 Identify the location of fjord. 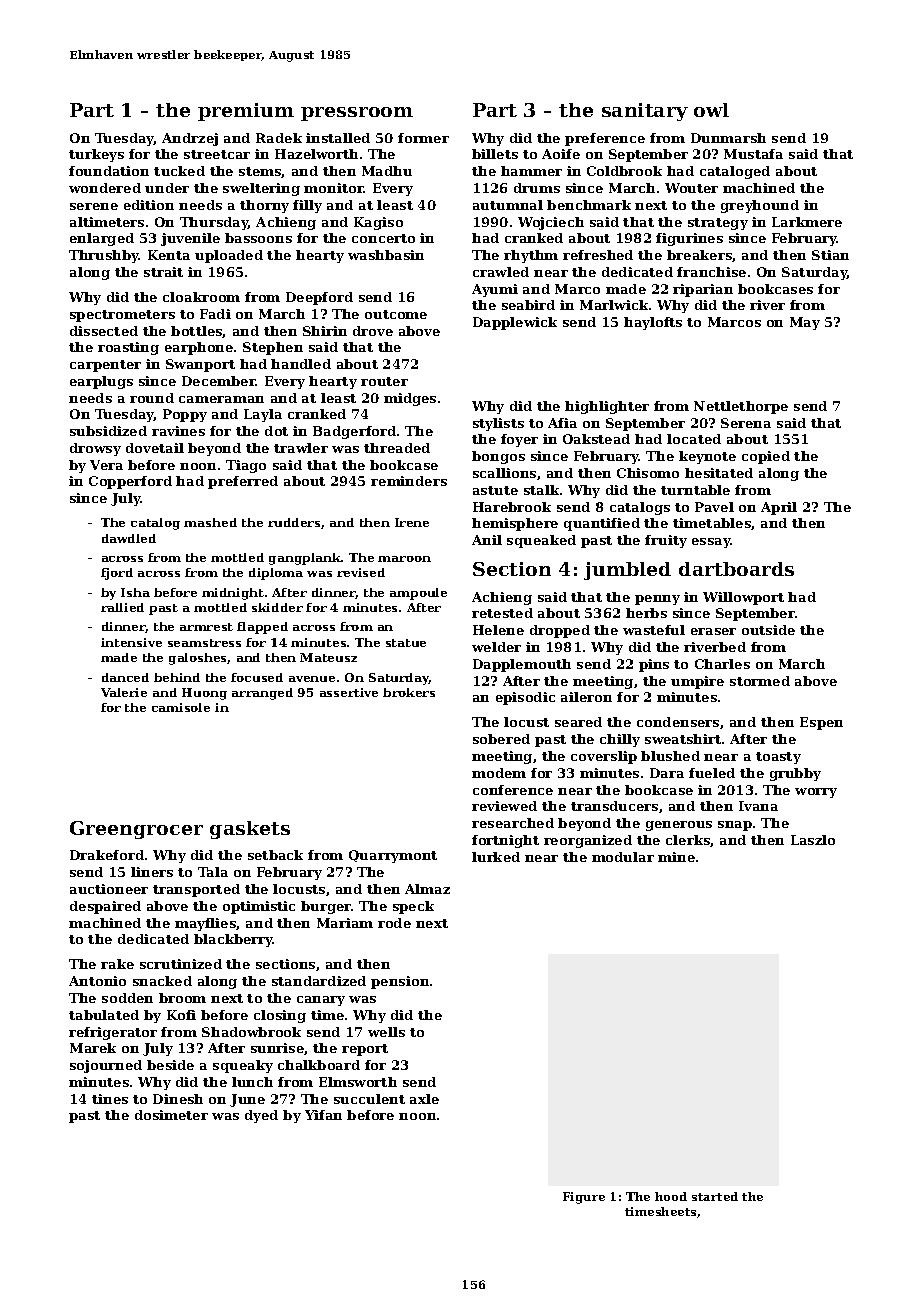
(117, 574).
